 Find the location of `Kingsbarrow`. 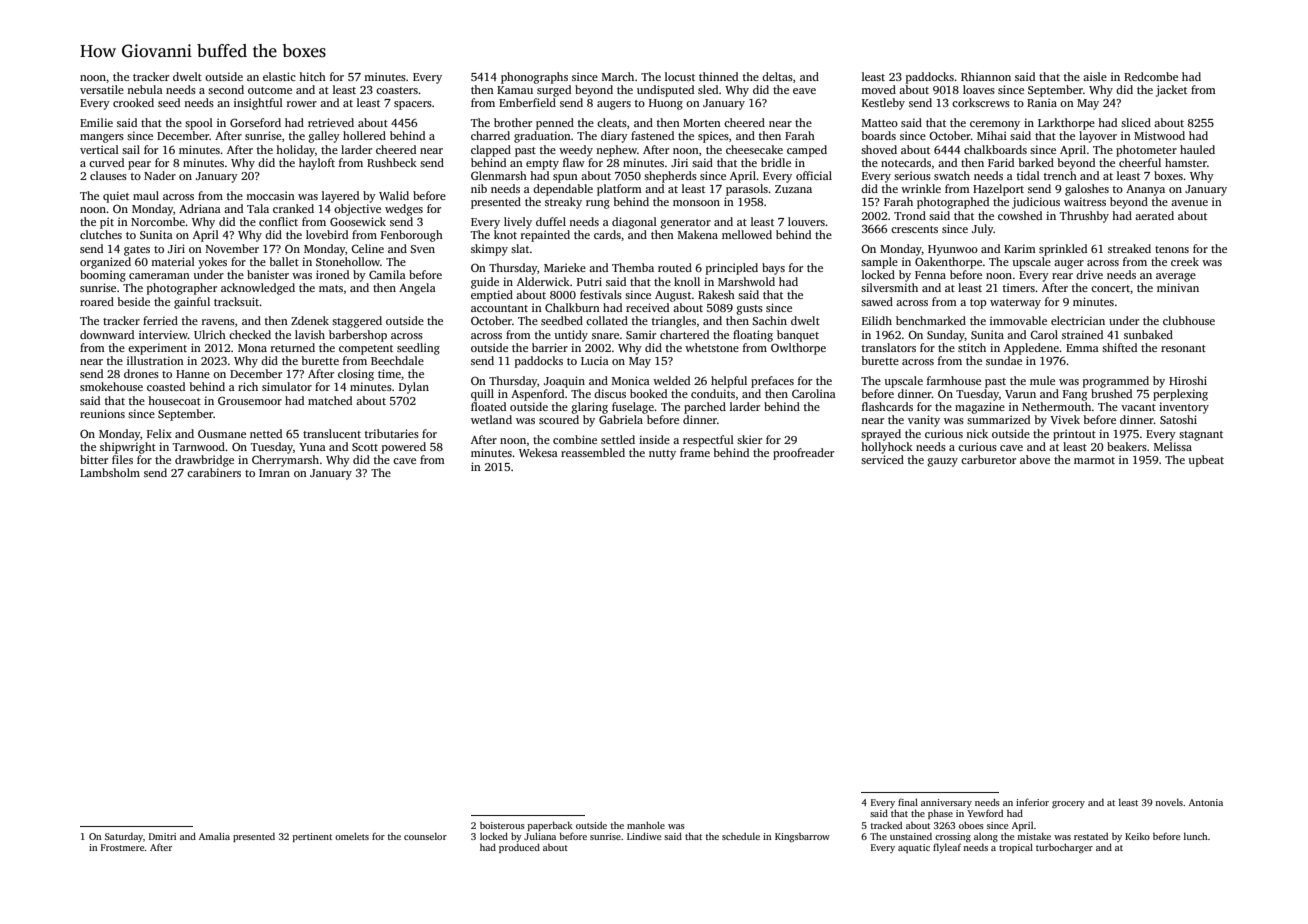

Kingsbarrow is located at coordinates (802, 837).
